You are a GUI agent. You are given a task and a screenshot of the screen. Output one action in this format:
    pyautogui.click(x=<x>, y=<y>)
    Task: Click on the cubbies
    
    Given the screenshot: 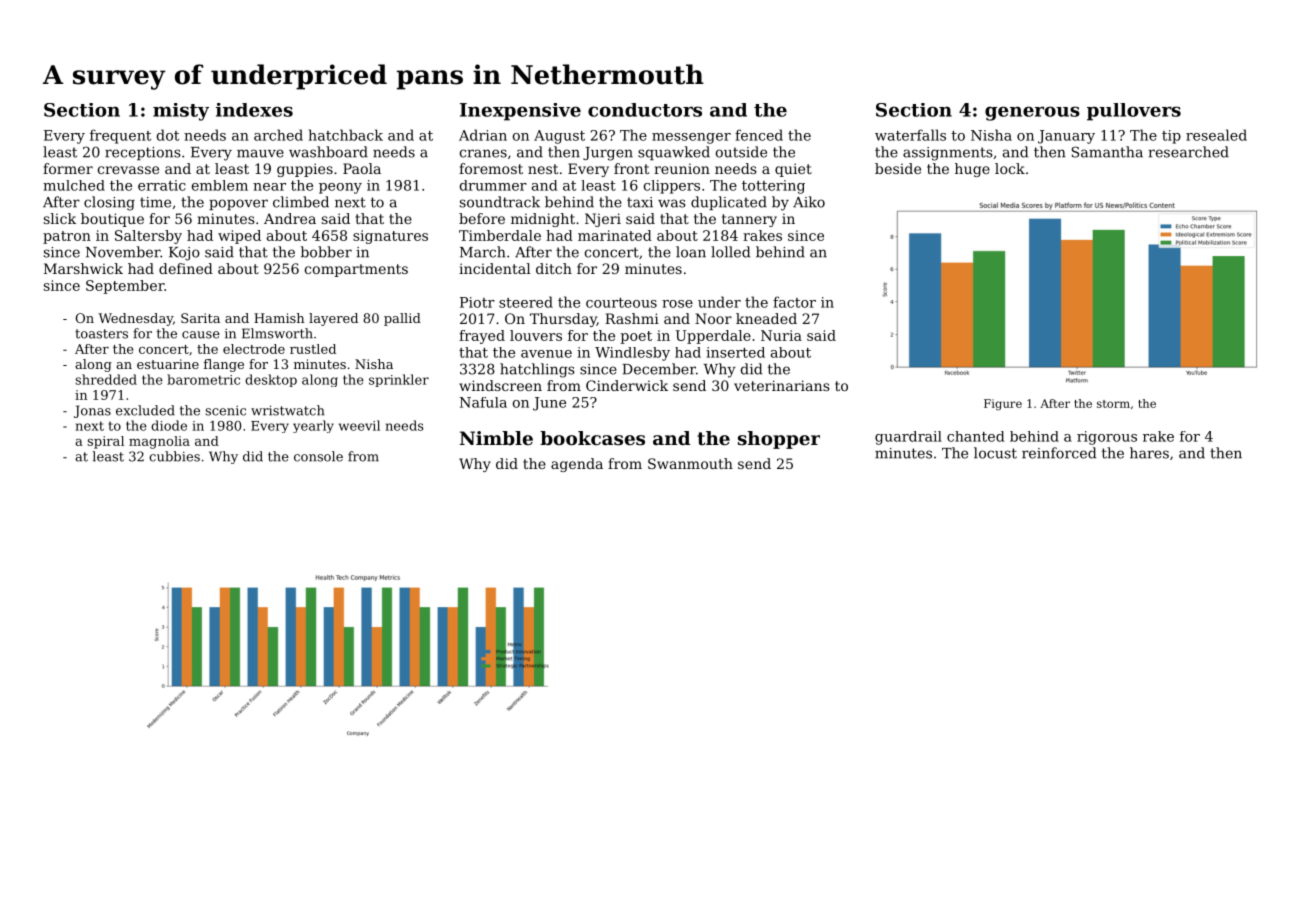 What is the action you would take?
    pyautogui.click(x=174, y=456)
